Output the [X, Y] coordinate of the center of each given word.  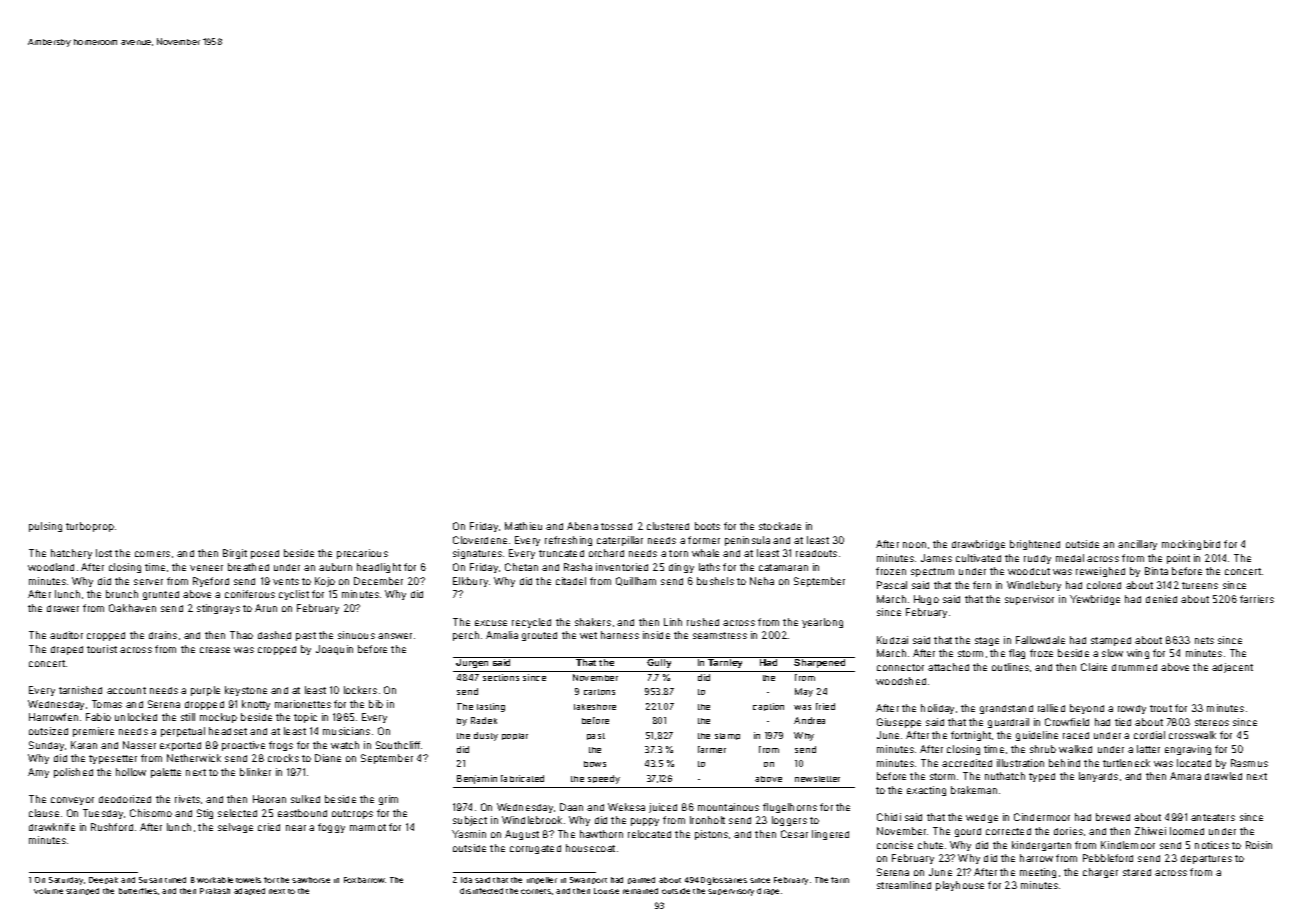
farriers [1257, 599]
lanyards [1098, 777]
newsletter [817, 779]
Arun [266, 608]
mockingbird [1191, 545]
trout [1161, 708]
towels [248, 880]
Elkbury [470, 582]
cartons [599, 692]
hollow [131, 772]
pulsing [45, 527]
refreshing [568, 541]
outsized [48, 731]
